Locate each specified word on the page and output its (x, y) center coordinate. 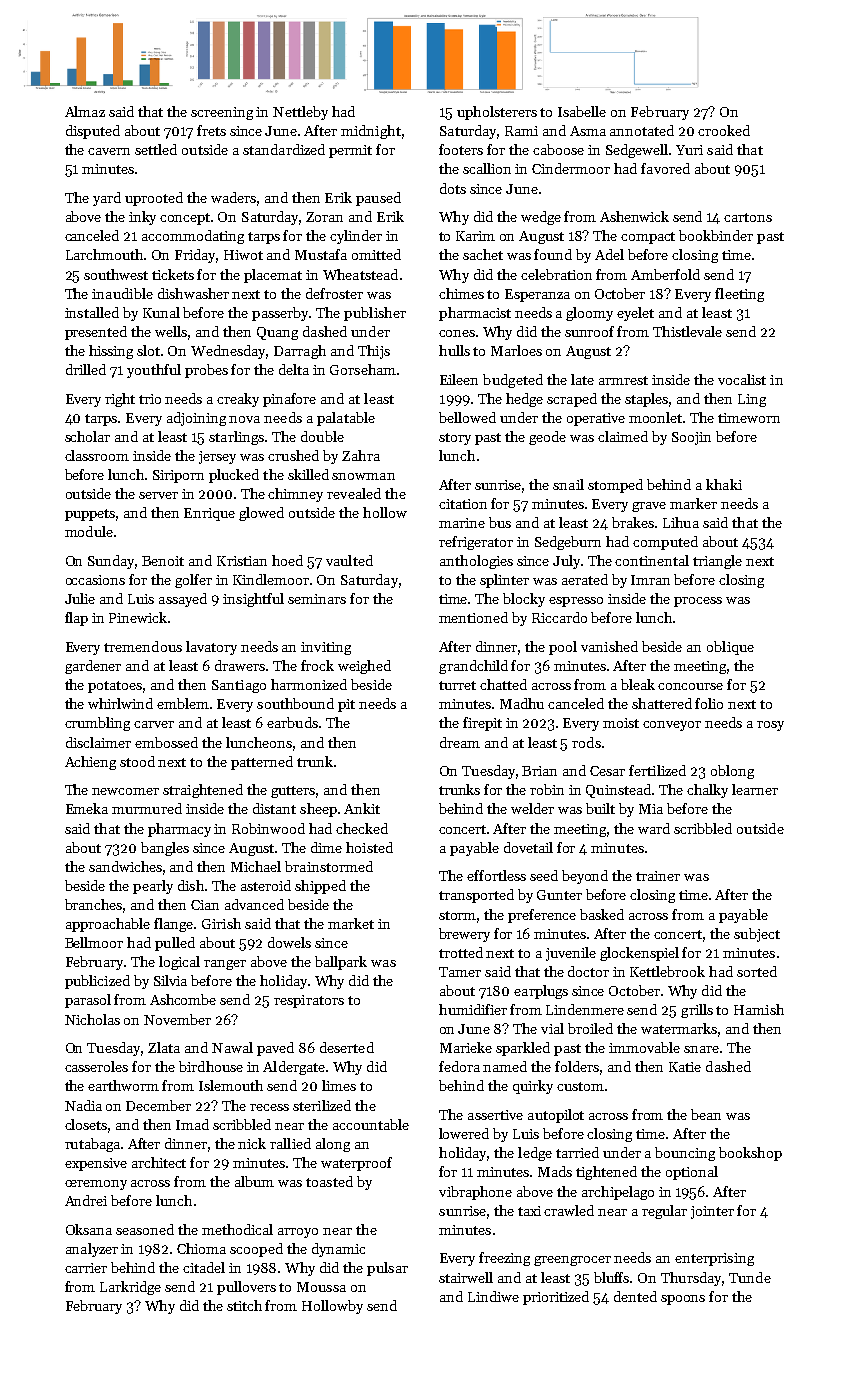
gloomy (589, 314)
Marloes (516, 350)
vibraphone (475, 1193)
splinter (504, 581)
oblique (730, 648)
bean (706, 1114)
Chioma (201, 1248)
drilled (86, 369)
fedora (459, 1066)
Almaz (85, 111)
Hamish (759, 1009)
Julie (80, 598)
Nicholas (92, 1019)
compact (648, 238)
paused (378, 199)
